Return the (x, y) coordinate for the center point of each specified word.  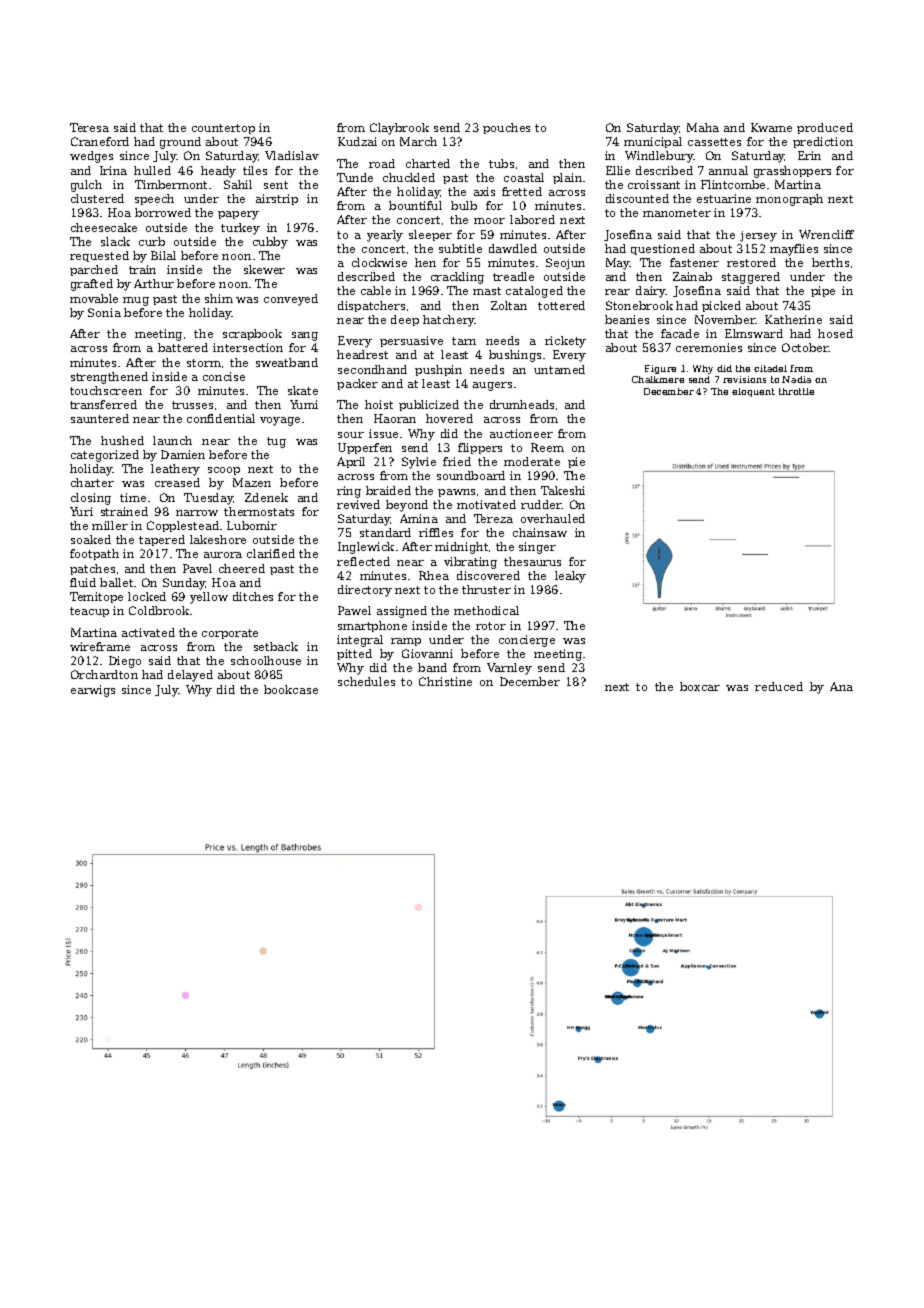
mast (487, 291)
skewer (264, 269)
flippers (480, 448)
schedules (366, 681)
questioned (663, 249)
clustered (97, 198)
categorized (105, 456)
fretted (522, 191)
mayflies (794, 250)
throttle (796, 391)
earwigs (93, 691)
